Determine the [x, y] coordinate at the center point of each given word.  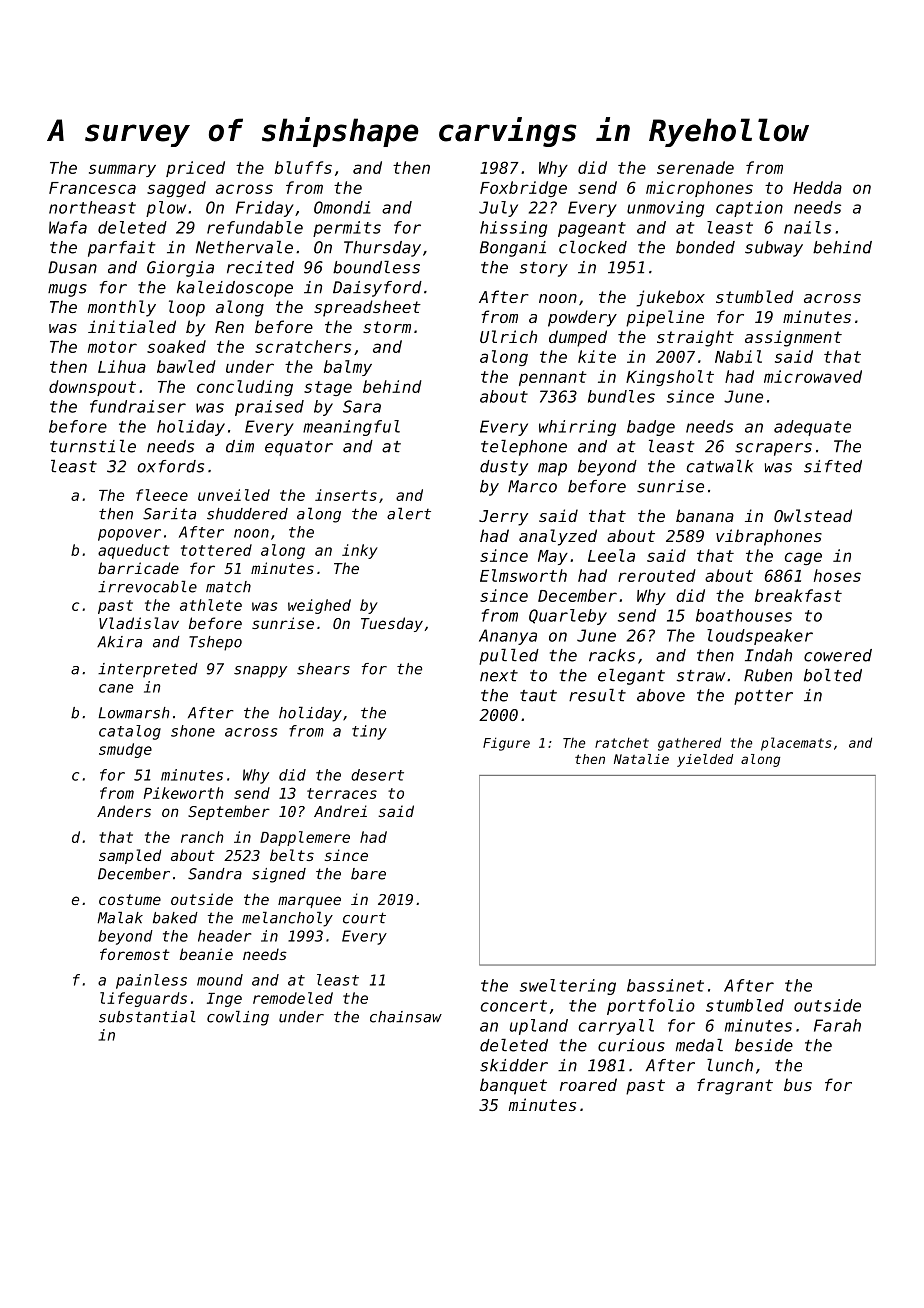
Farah [837, 1025]
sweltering [568, 987]
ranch [202, 837]
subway [774, 249]
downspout [92, 388]
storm [387, 327]
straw [701, 676]
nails [807, 227]
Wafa [68, 227]
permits [347, 229]
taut [538, 696]
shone [193, 731]
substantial [147, 1017]
